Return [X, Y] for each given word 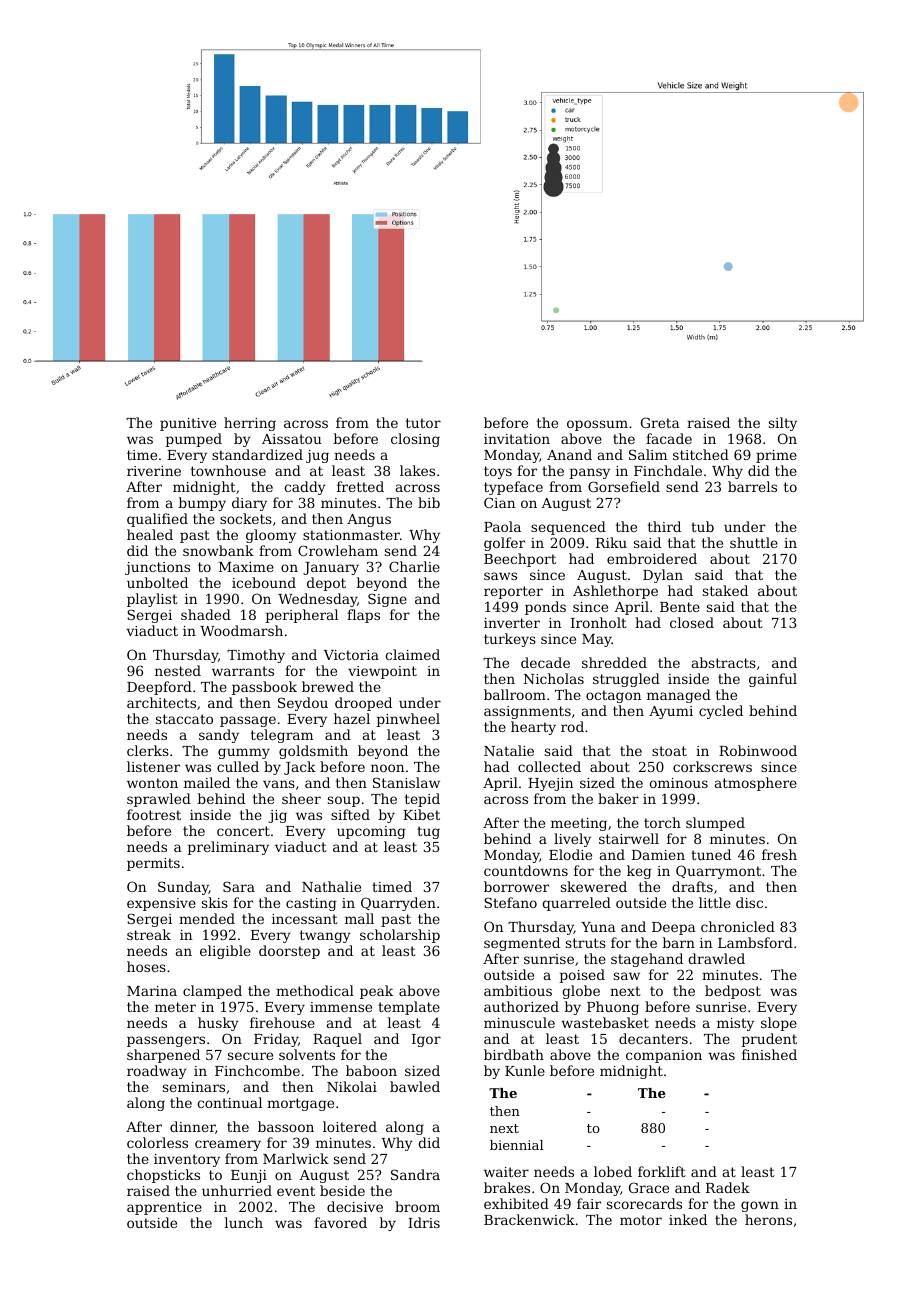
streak [149, 934]
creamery [228, 1145]
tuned [711, 854]
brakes [507, 1187]
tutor [423, 423]
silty [783, 424]
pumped [194, 440]
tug [428, 832]
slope [779, 1024]
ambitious [518, 990]
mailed [207, 782]
